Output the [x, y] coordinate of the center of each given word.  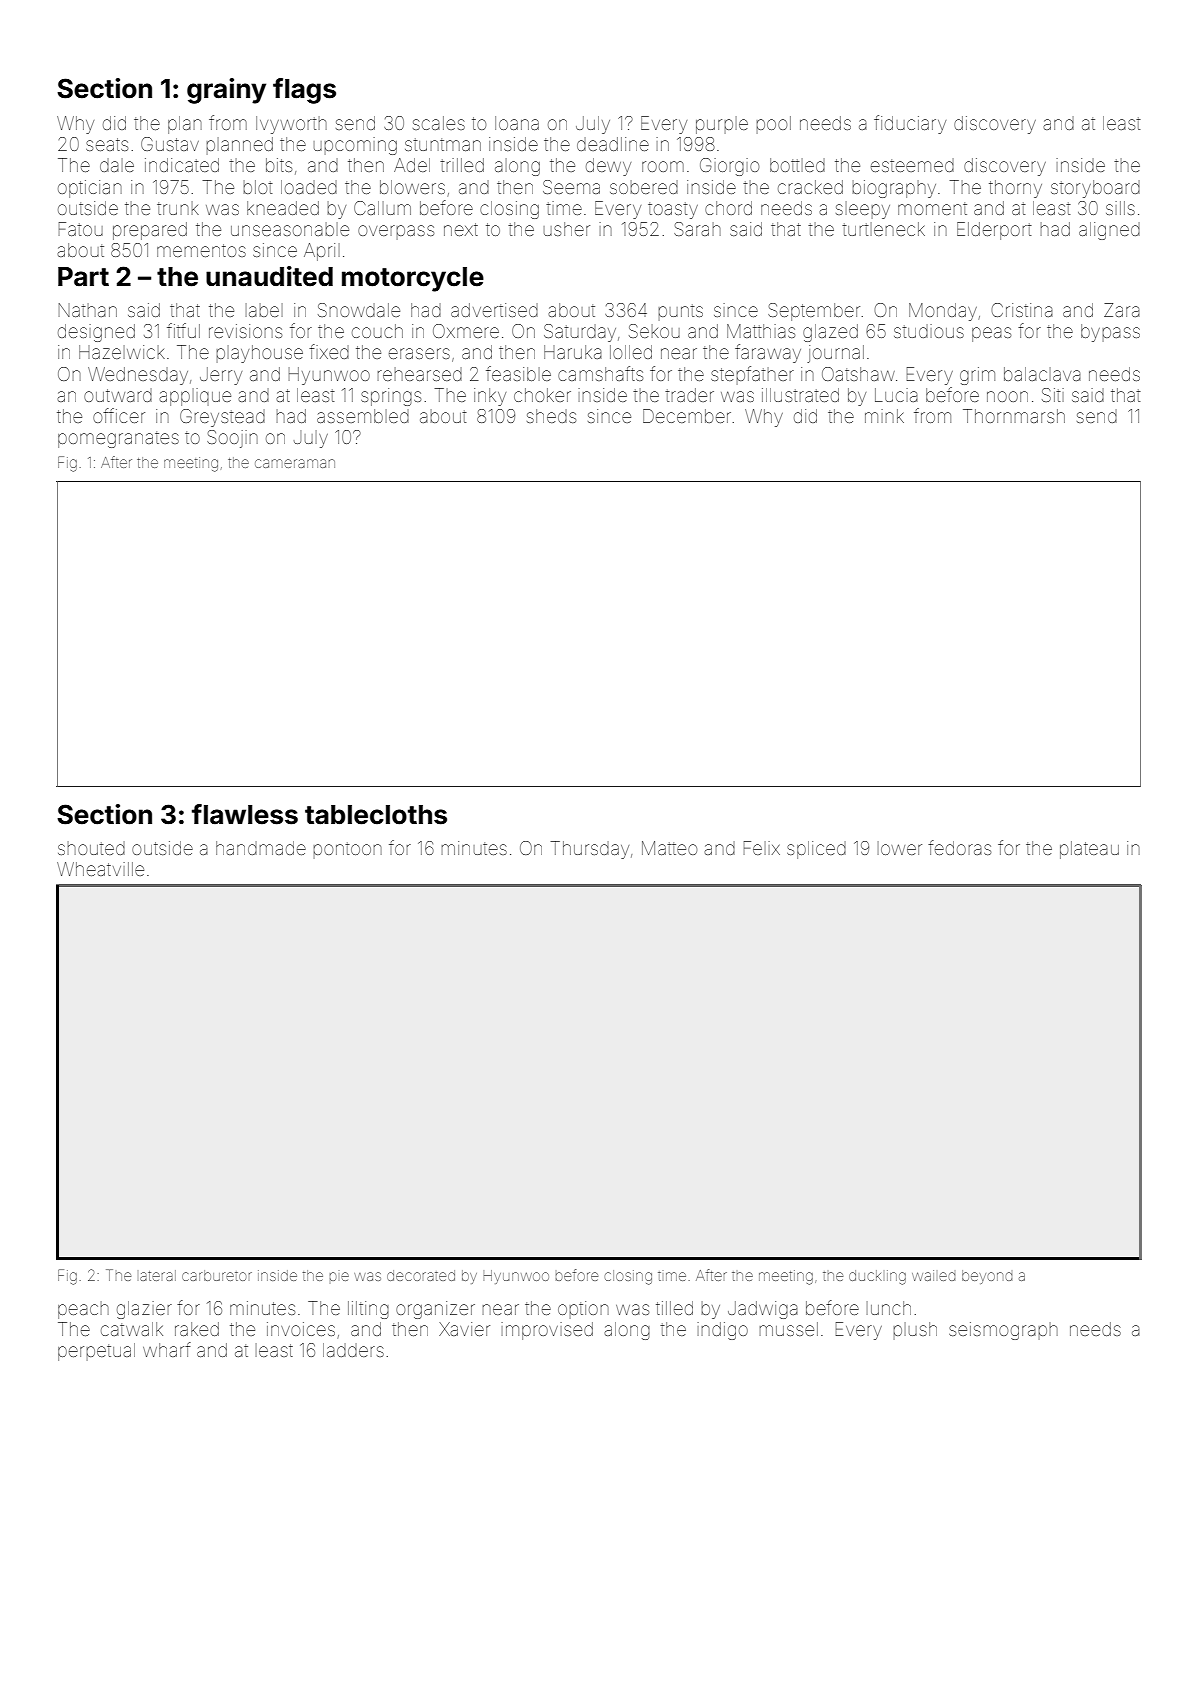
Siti [1053, 395]
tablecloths [376, 815]
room [663, 166]
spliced [816, 850]
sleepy [863, 210]
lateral [158, 1275]
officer [119, 415]
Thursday [590, 850]
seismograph [1003, 1331]
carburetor [217, 1275]
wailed [934, 1275]
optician [90, 189]
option [583, 1309]
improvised [547, 1331]
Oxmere [466, 331]
